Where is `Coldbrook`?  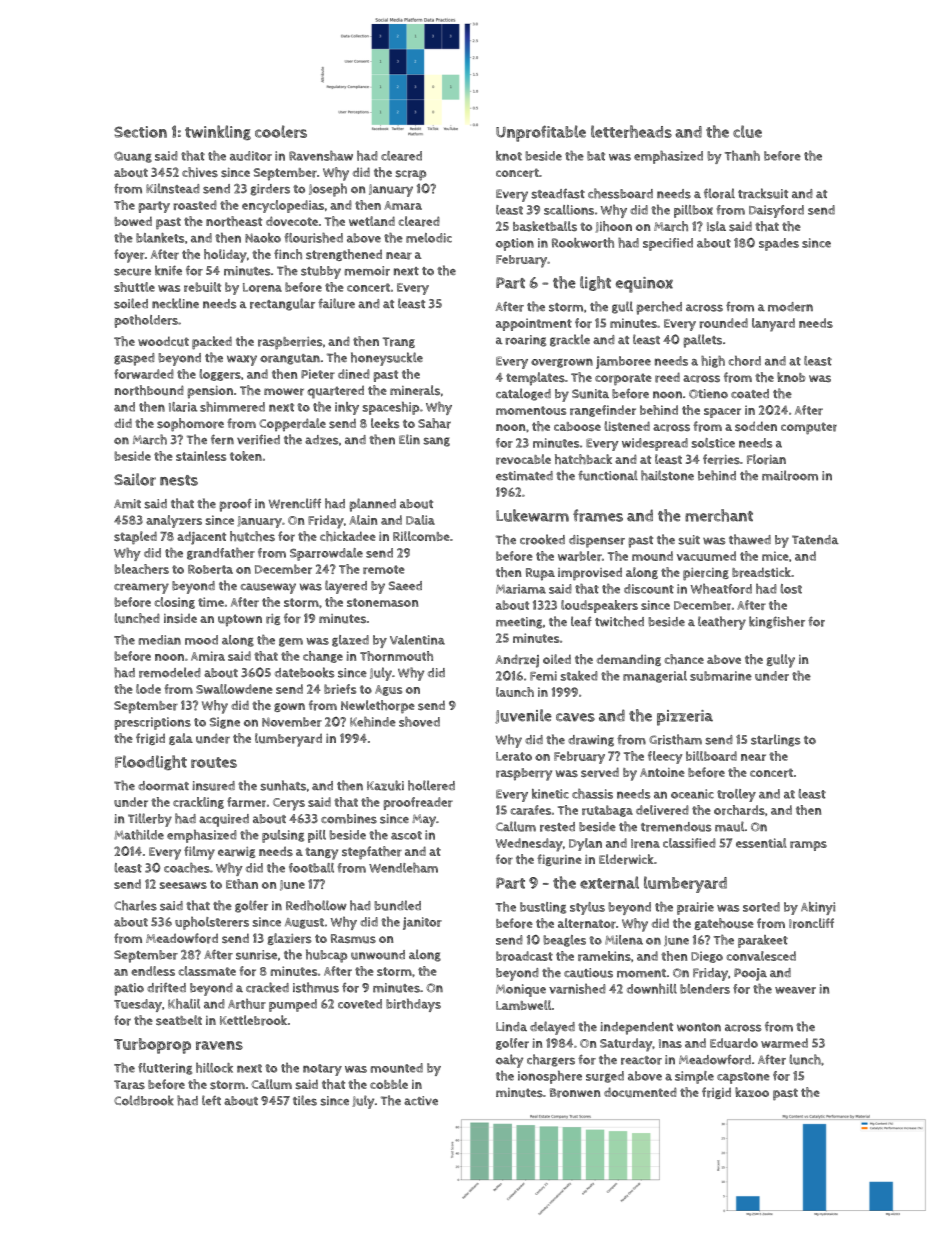
Coldbrook is located at coordinates (144, 1100).
